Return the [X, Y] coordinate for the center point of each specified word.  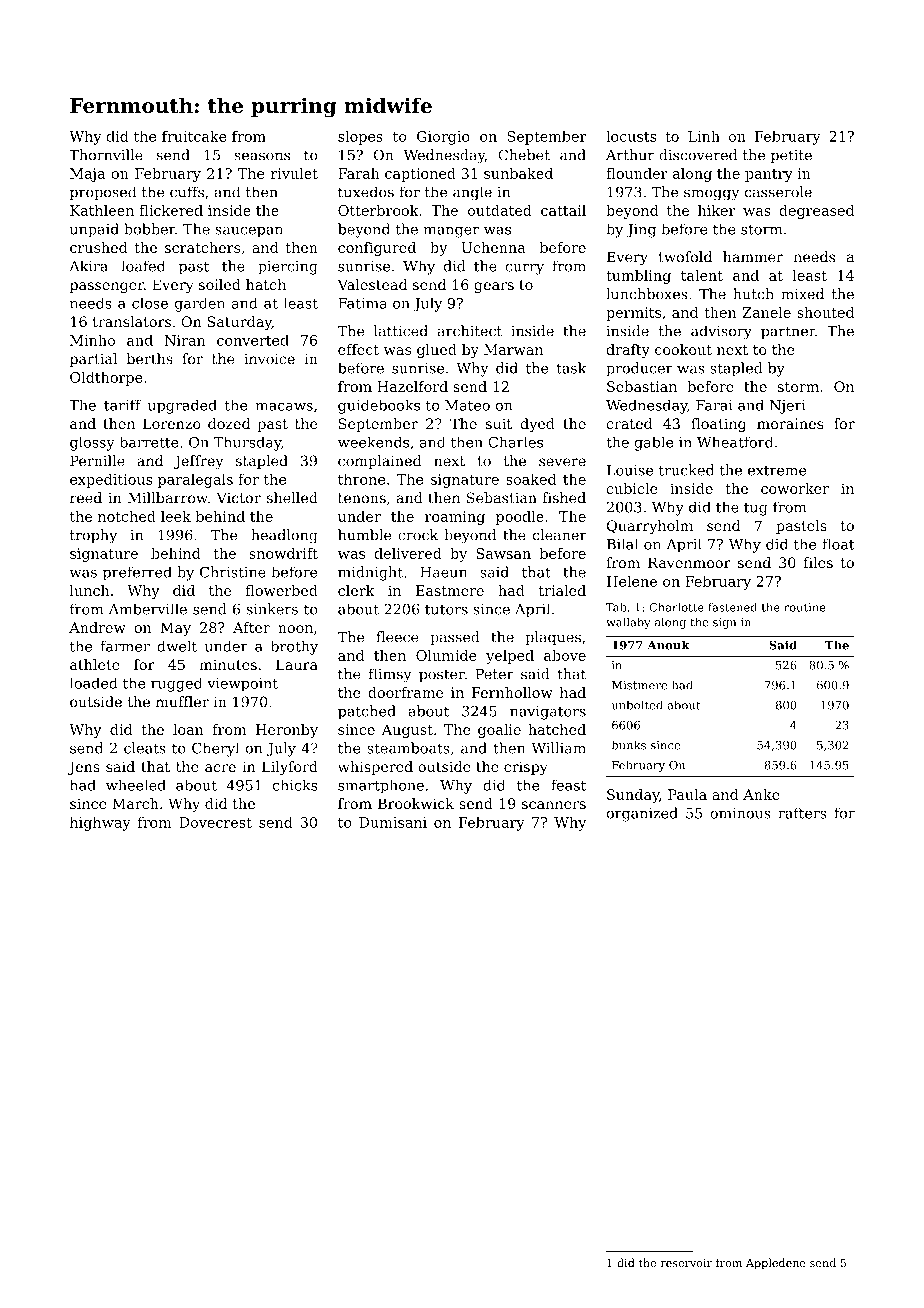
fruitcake [194, 136]
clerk [356, 590]
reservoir [686, 1263]
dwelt [177, 646]
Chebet [524, 155]
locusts [631, 136]
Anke [761, 794]
